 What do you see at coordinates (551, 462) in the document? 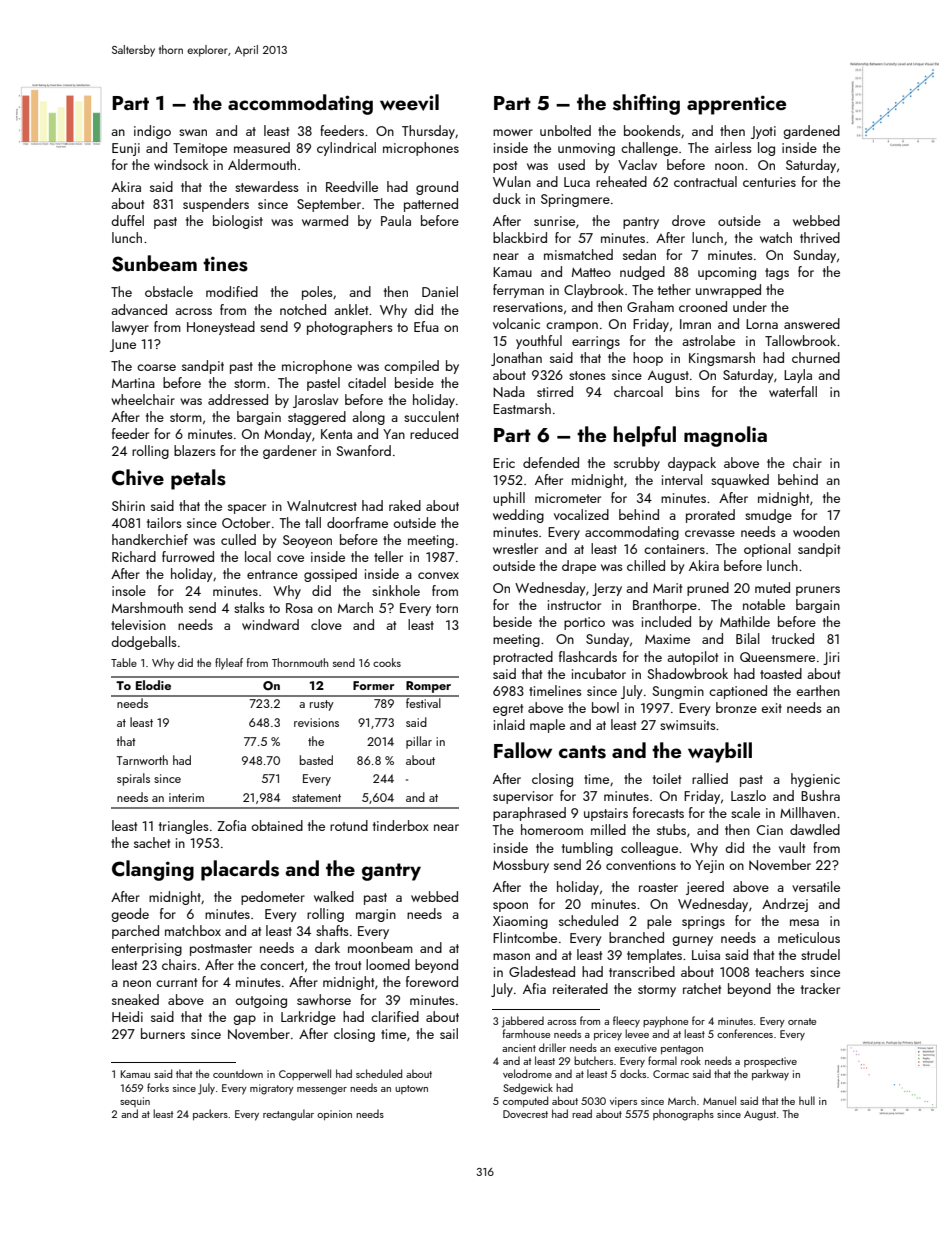
I see `defended` at bounding box center [551, 462].
